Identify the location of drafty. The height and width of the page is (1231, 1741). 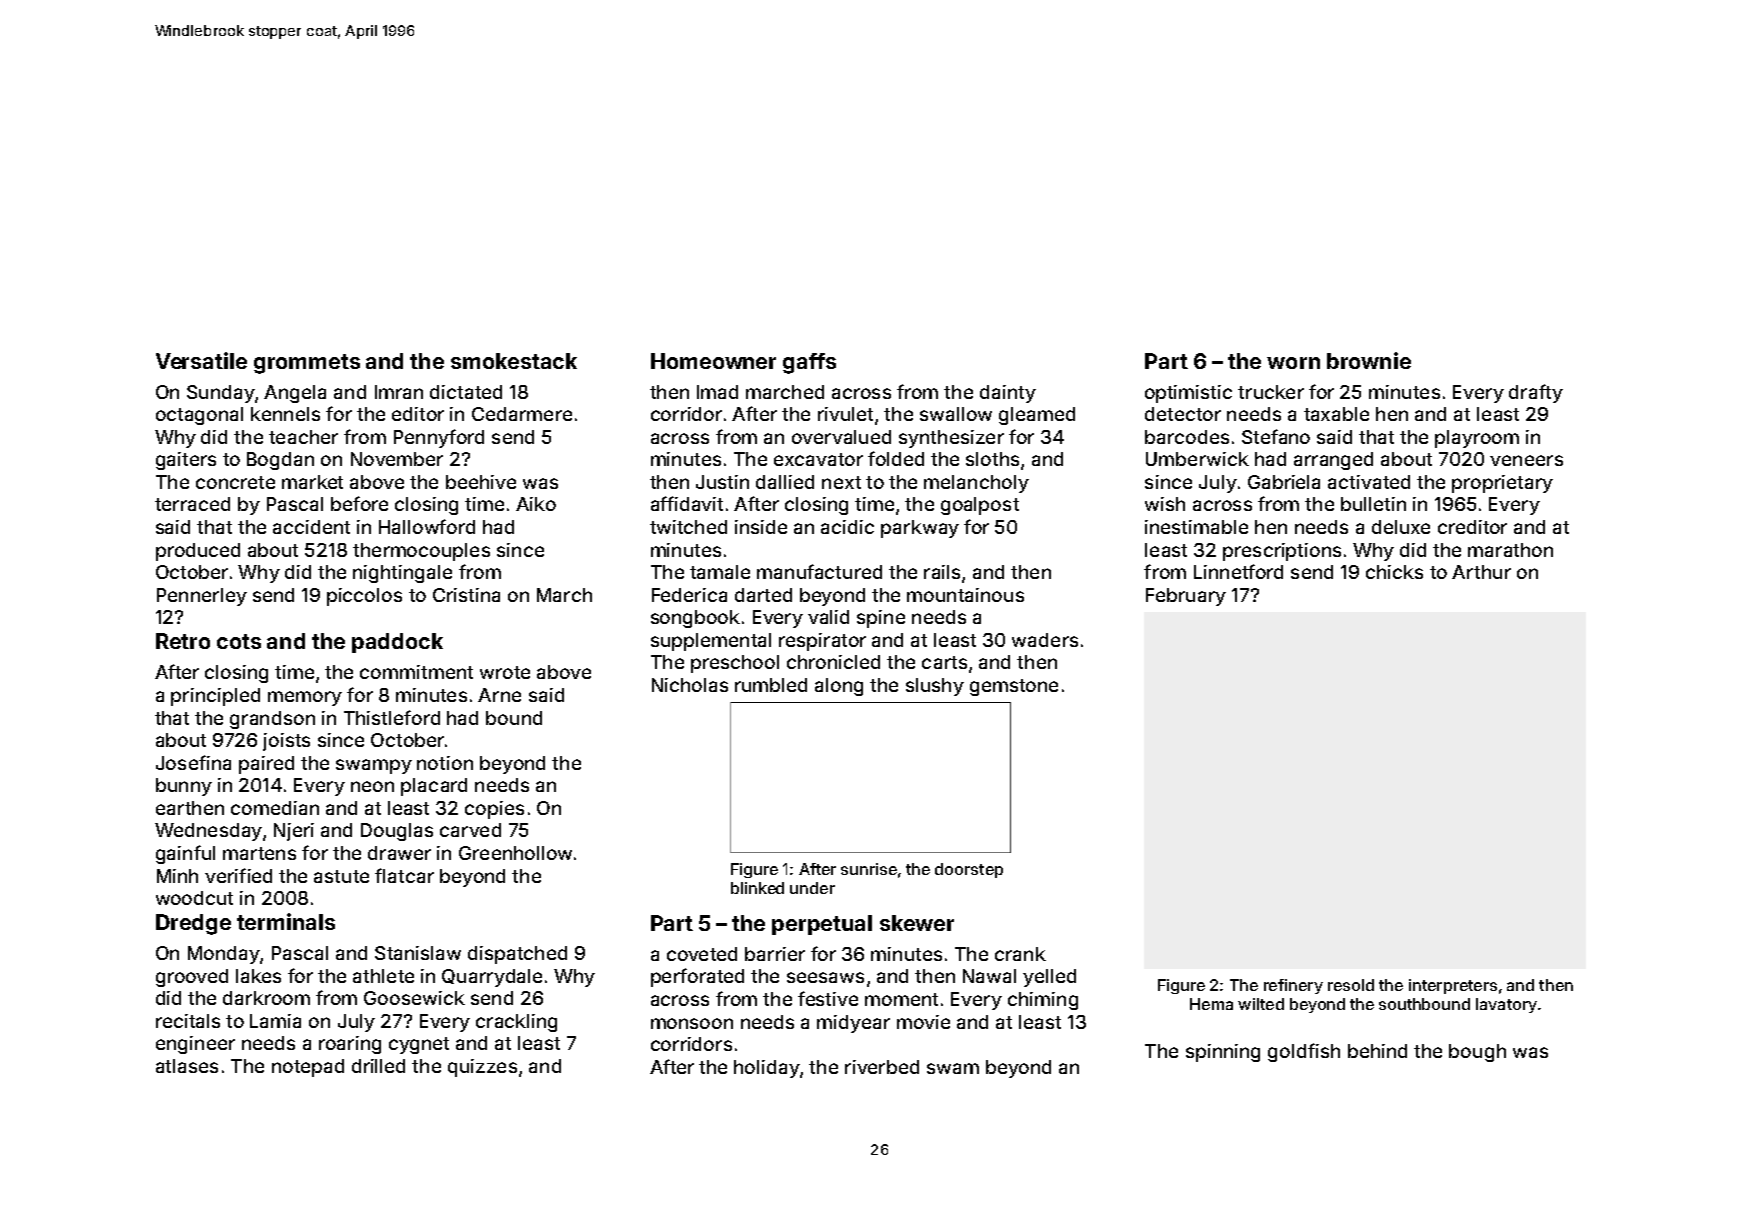
(1536, 393).
